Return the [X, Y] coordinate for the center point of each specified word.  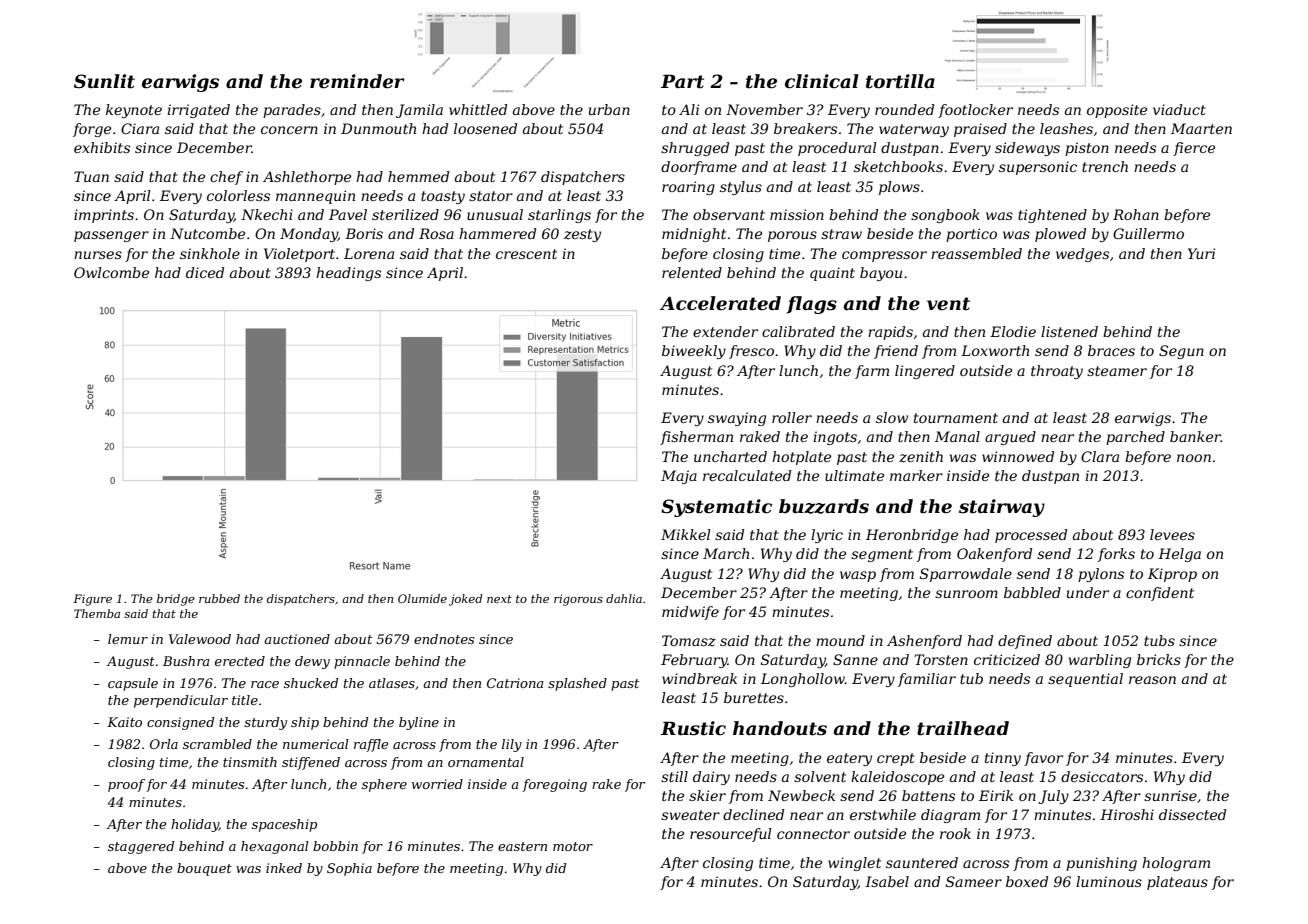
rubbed [219, 598]
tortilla [900, 81]
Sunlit [104, 81]
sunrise [1170, 795]
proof [126, 785]
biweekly [694, 352]
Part [682, 82]
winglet [854, 864]
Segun [1181, 352]
